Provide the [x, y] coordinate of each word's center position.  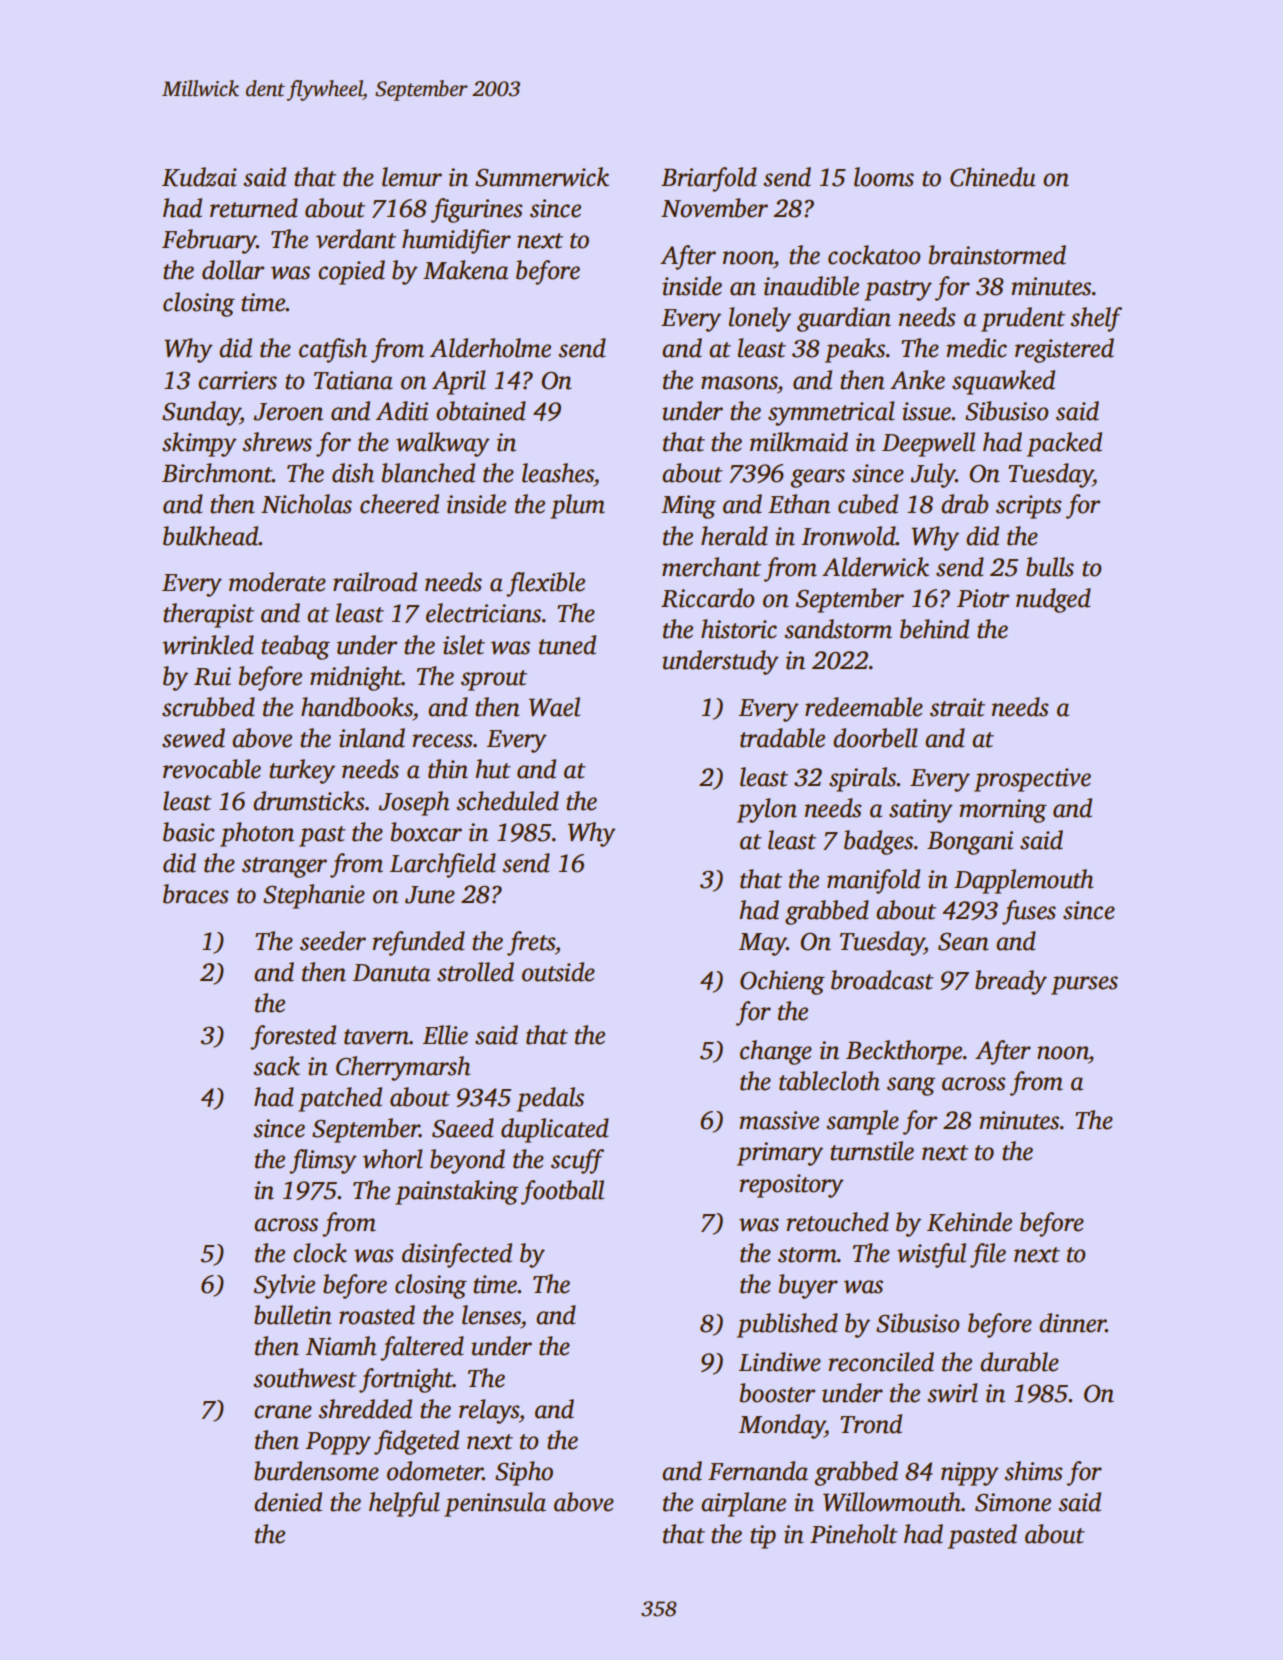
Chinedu [993, 177]
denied [288, 1502]
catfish [333, 350]
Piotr [983, 598]
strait [957, 707]
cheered [399, 504]
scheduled [507, 801]
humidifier [456, 241]
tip [763, 1537]
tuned [567, 645]
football [562, 1192]
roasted [377, 1315]
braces [196, 894]
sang [911, 1086]
